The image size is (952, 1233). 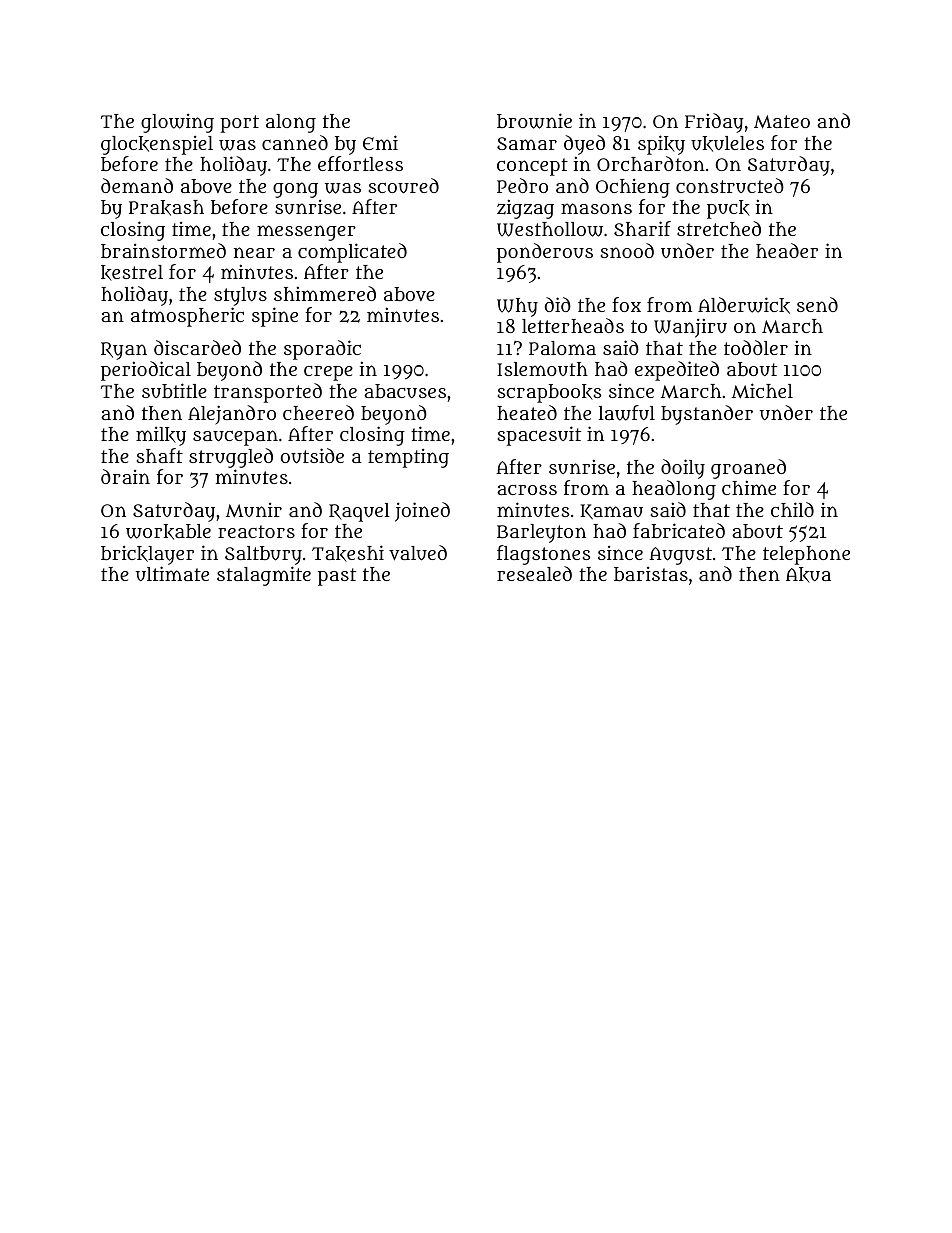 What do you see at coordinates (527, 490) in the screenshot?
I see `across` at bounding box center [527, 490].
